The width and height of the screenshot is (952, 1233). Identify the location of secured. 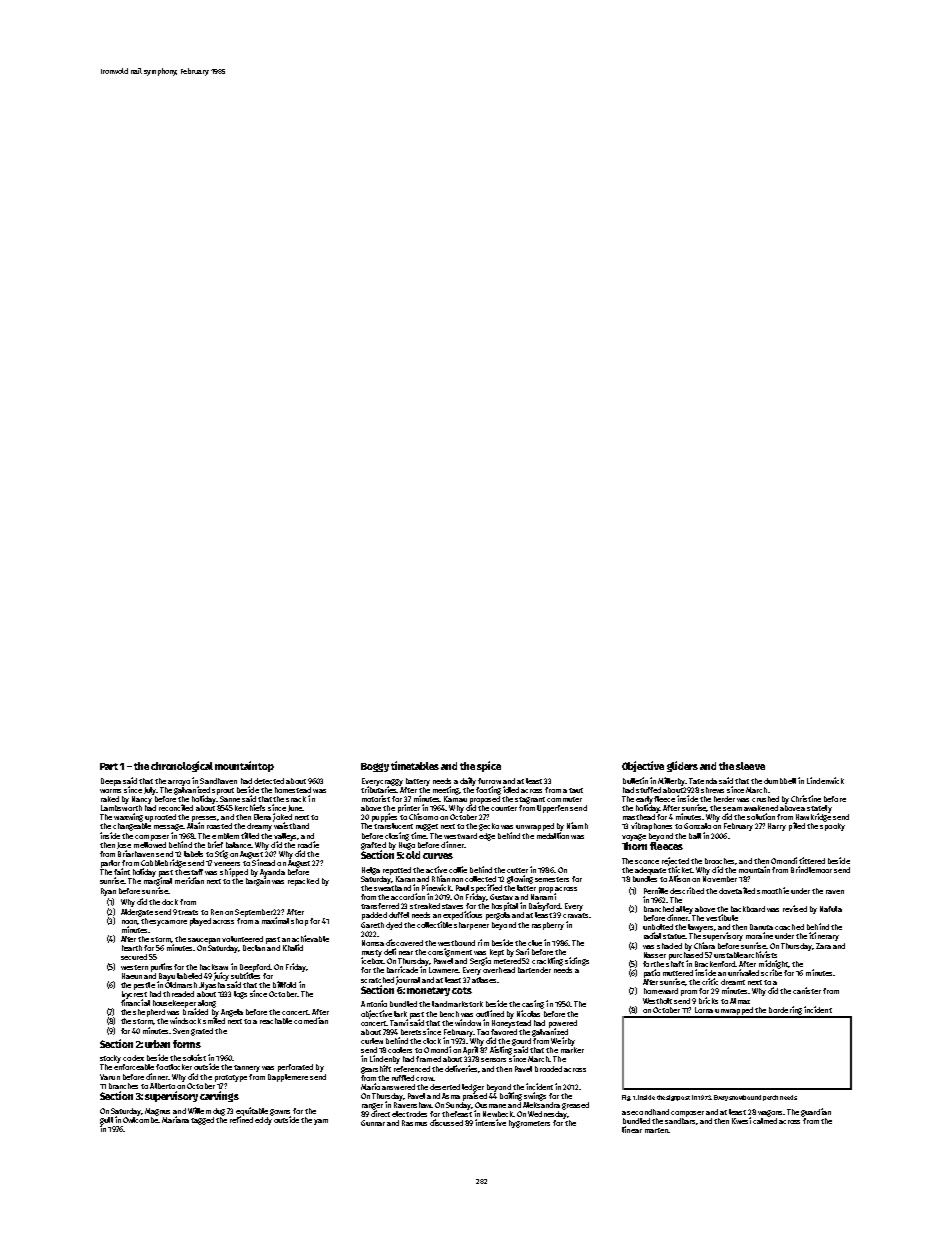
(134, 957).
